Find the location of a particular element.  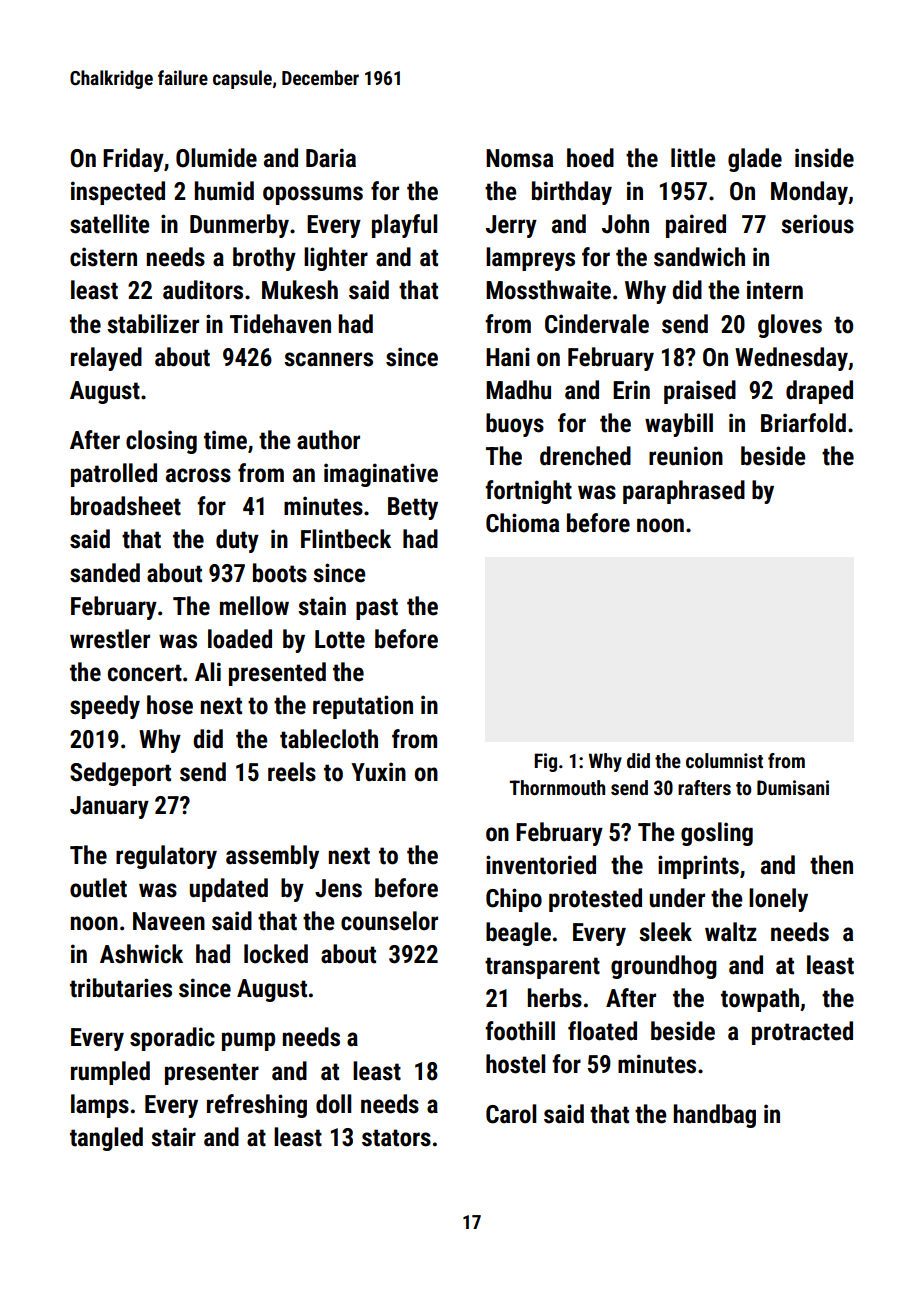

paraphrased is located at coordinates (684, 492).
